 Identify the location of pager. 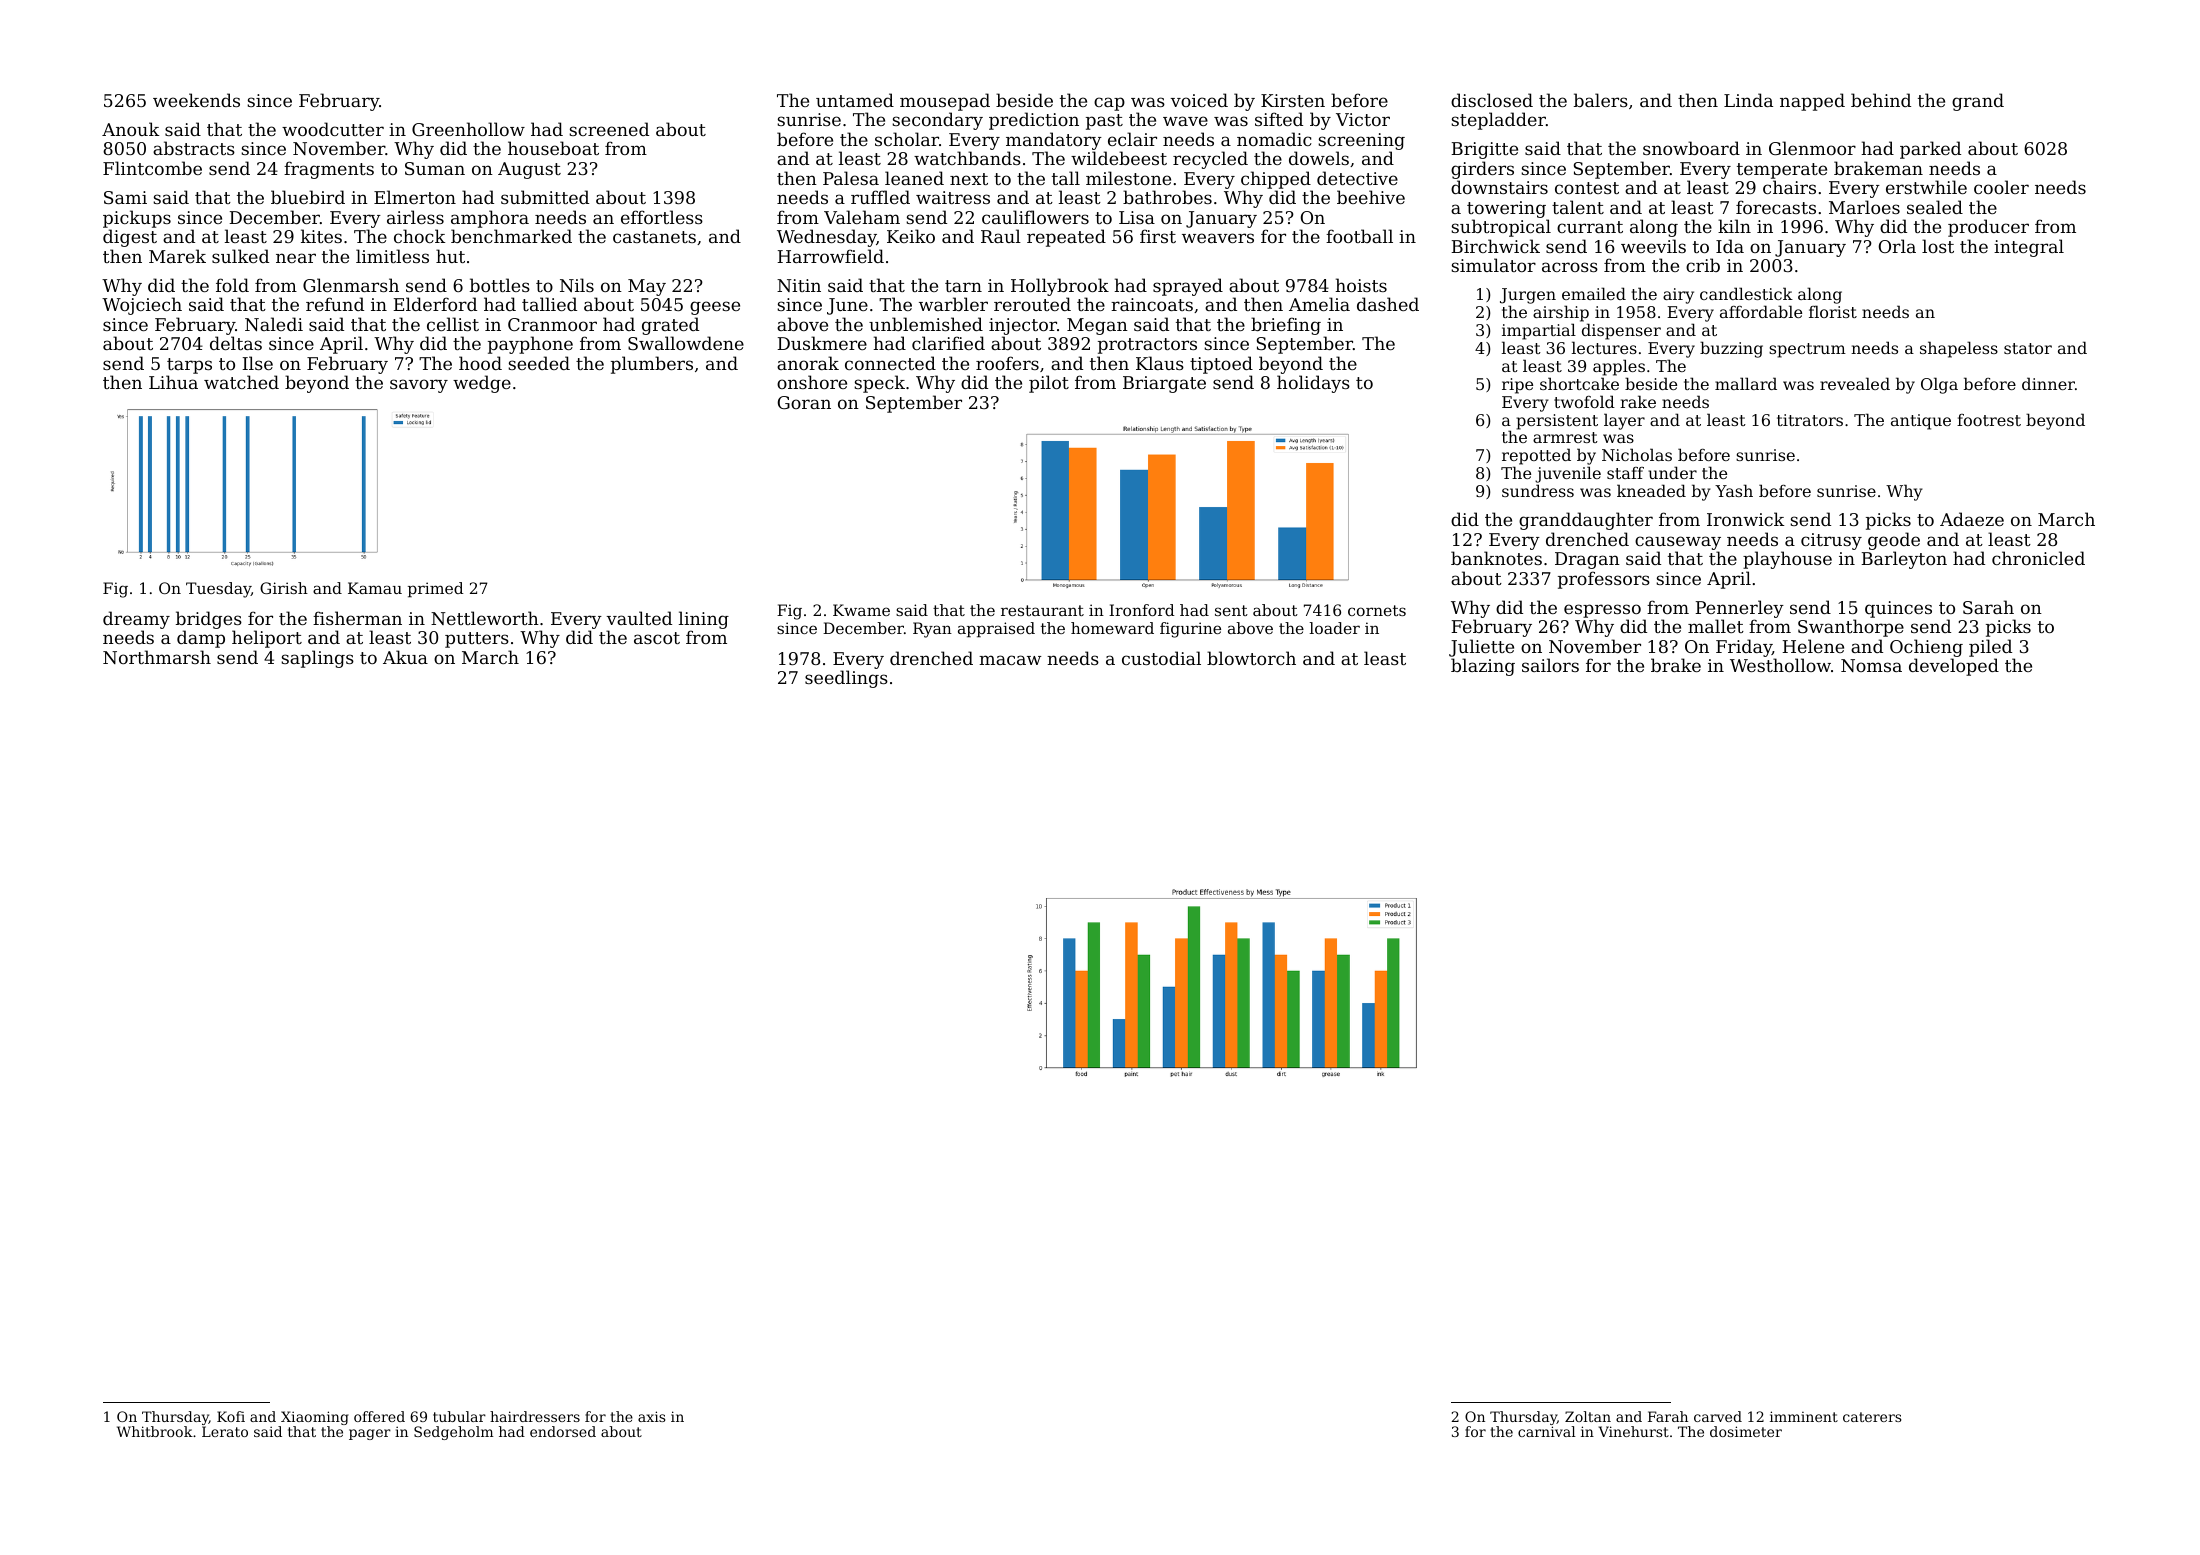
(370, 1434).
